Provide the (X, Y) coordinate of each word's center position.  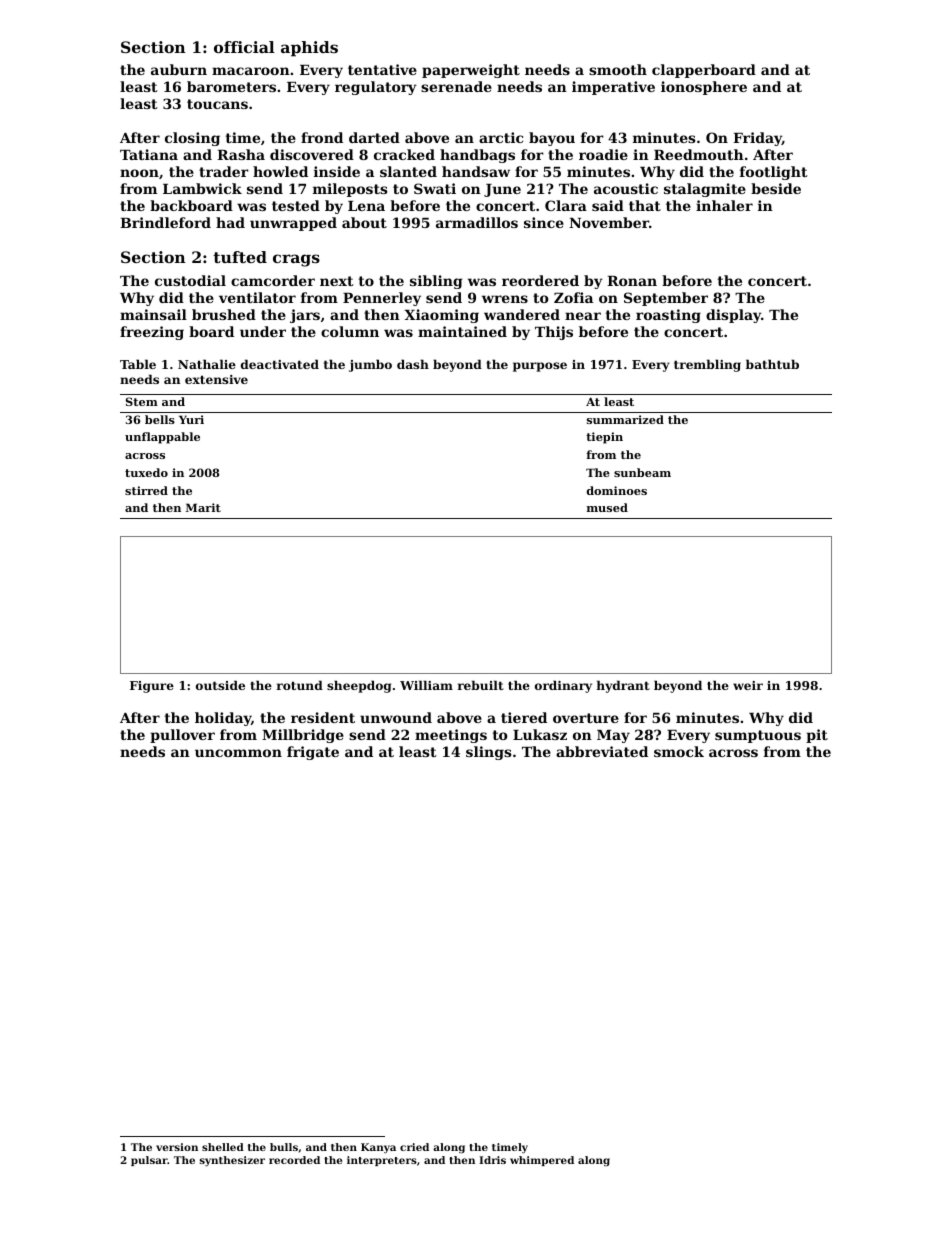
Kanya (378, 1148)
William (426, 685)
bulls (284, 1147)
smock (679, 751)
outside (220, 685)
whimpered (542, 1161)
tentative (382, 69)
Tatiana (149, 154)
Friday (757, 139)
